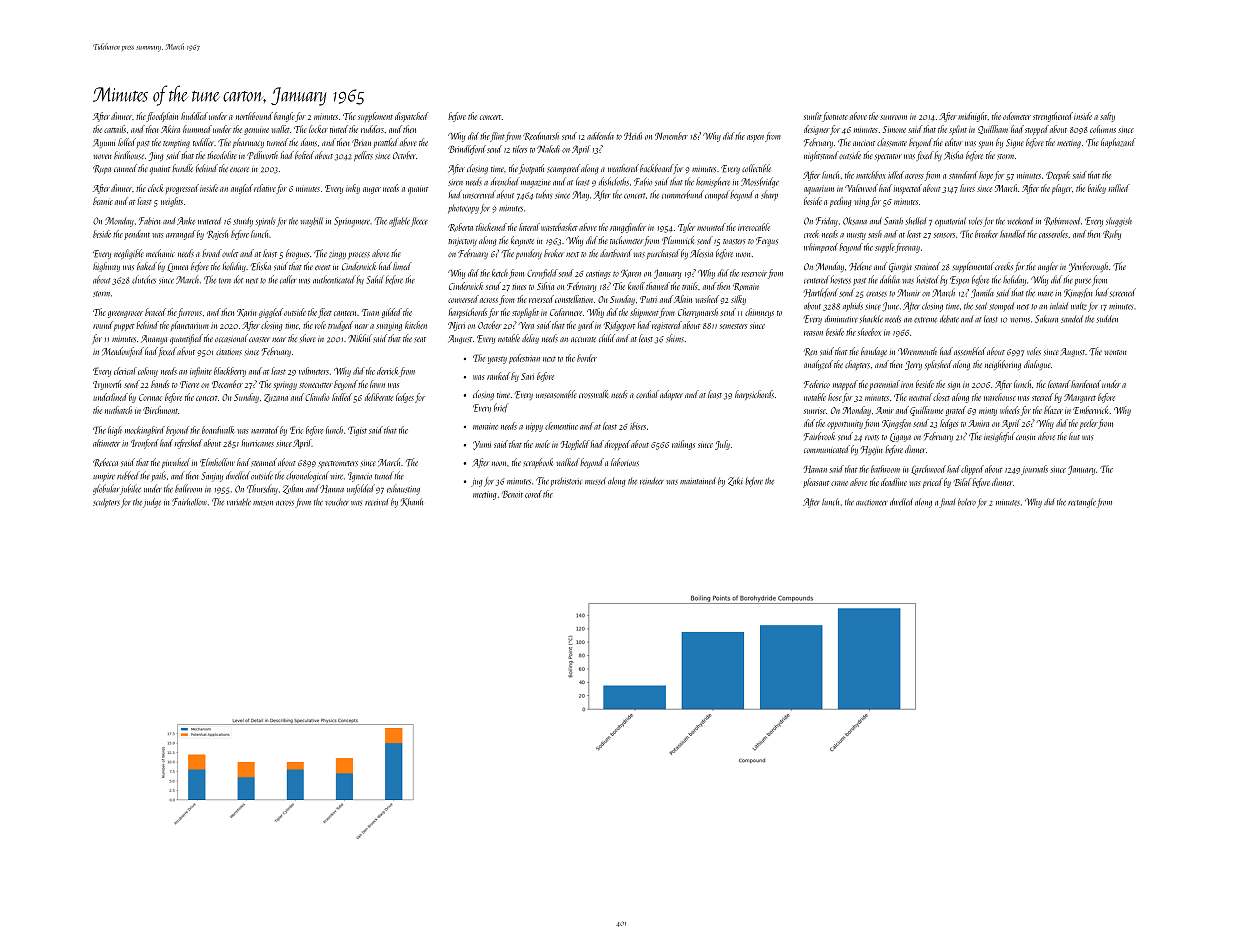 The height and width of the page is (952, 1233). What do you see at coordinates (150, 397) in the page?
I see `Cormac` at bounding box center [150, 397].
